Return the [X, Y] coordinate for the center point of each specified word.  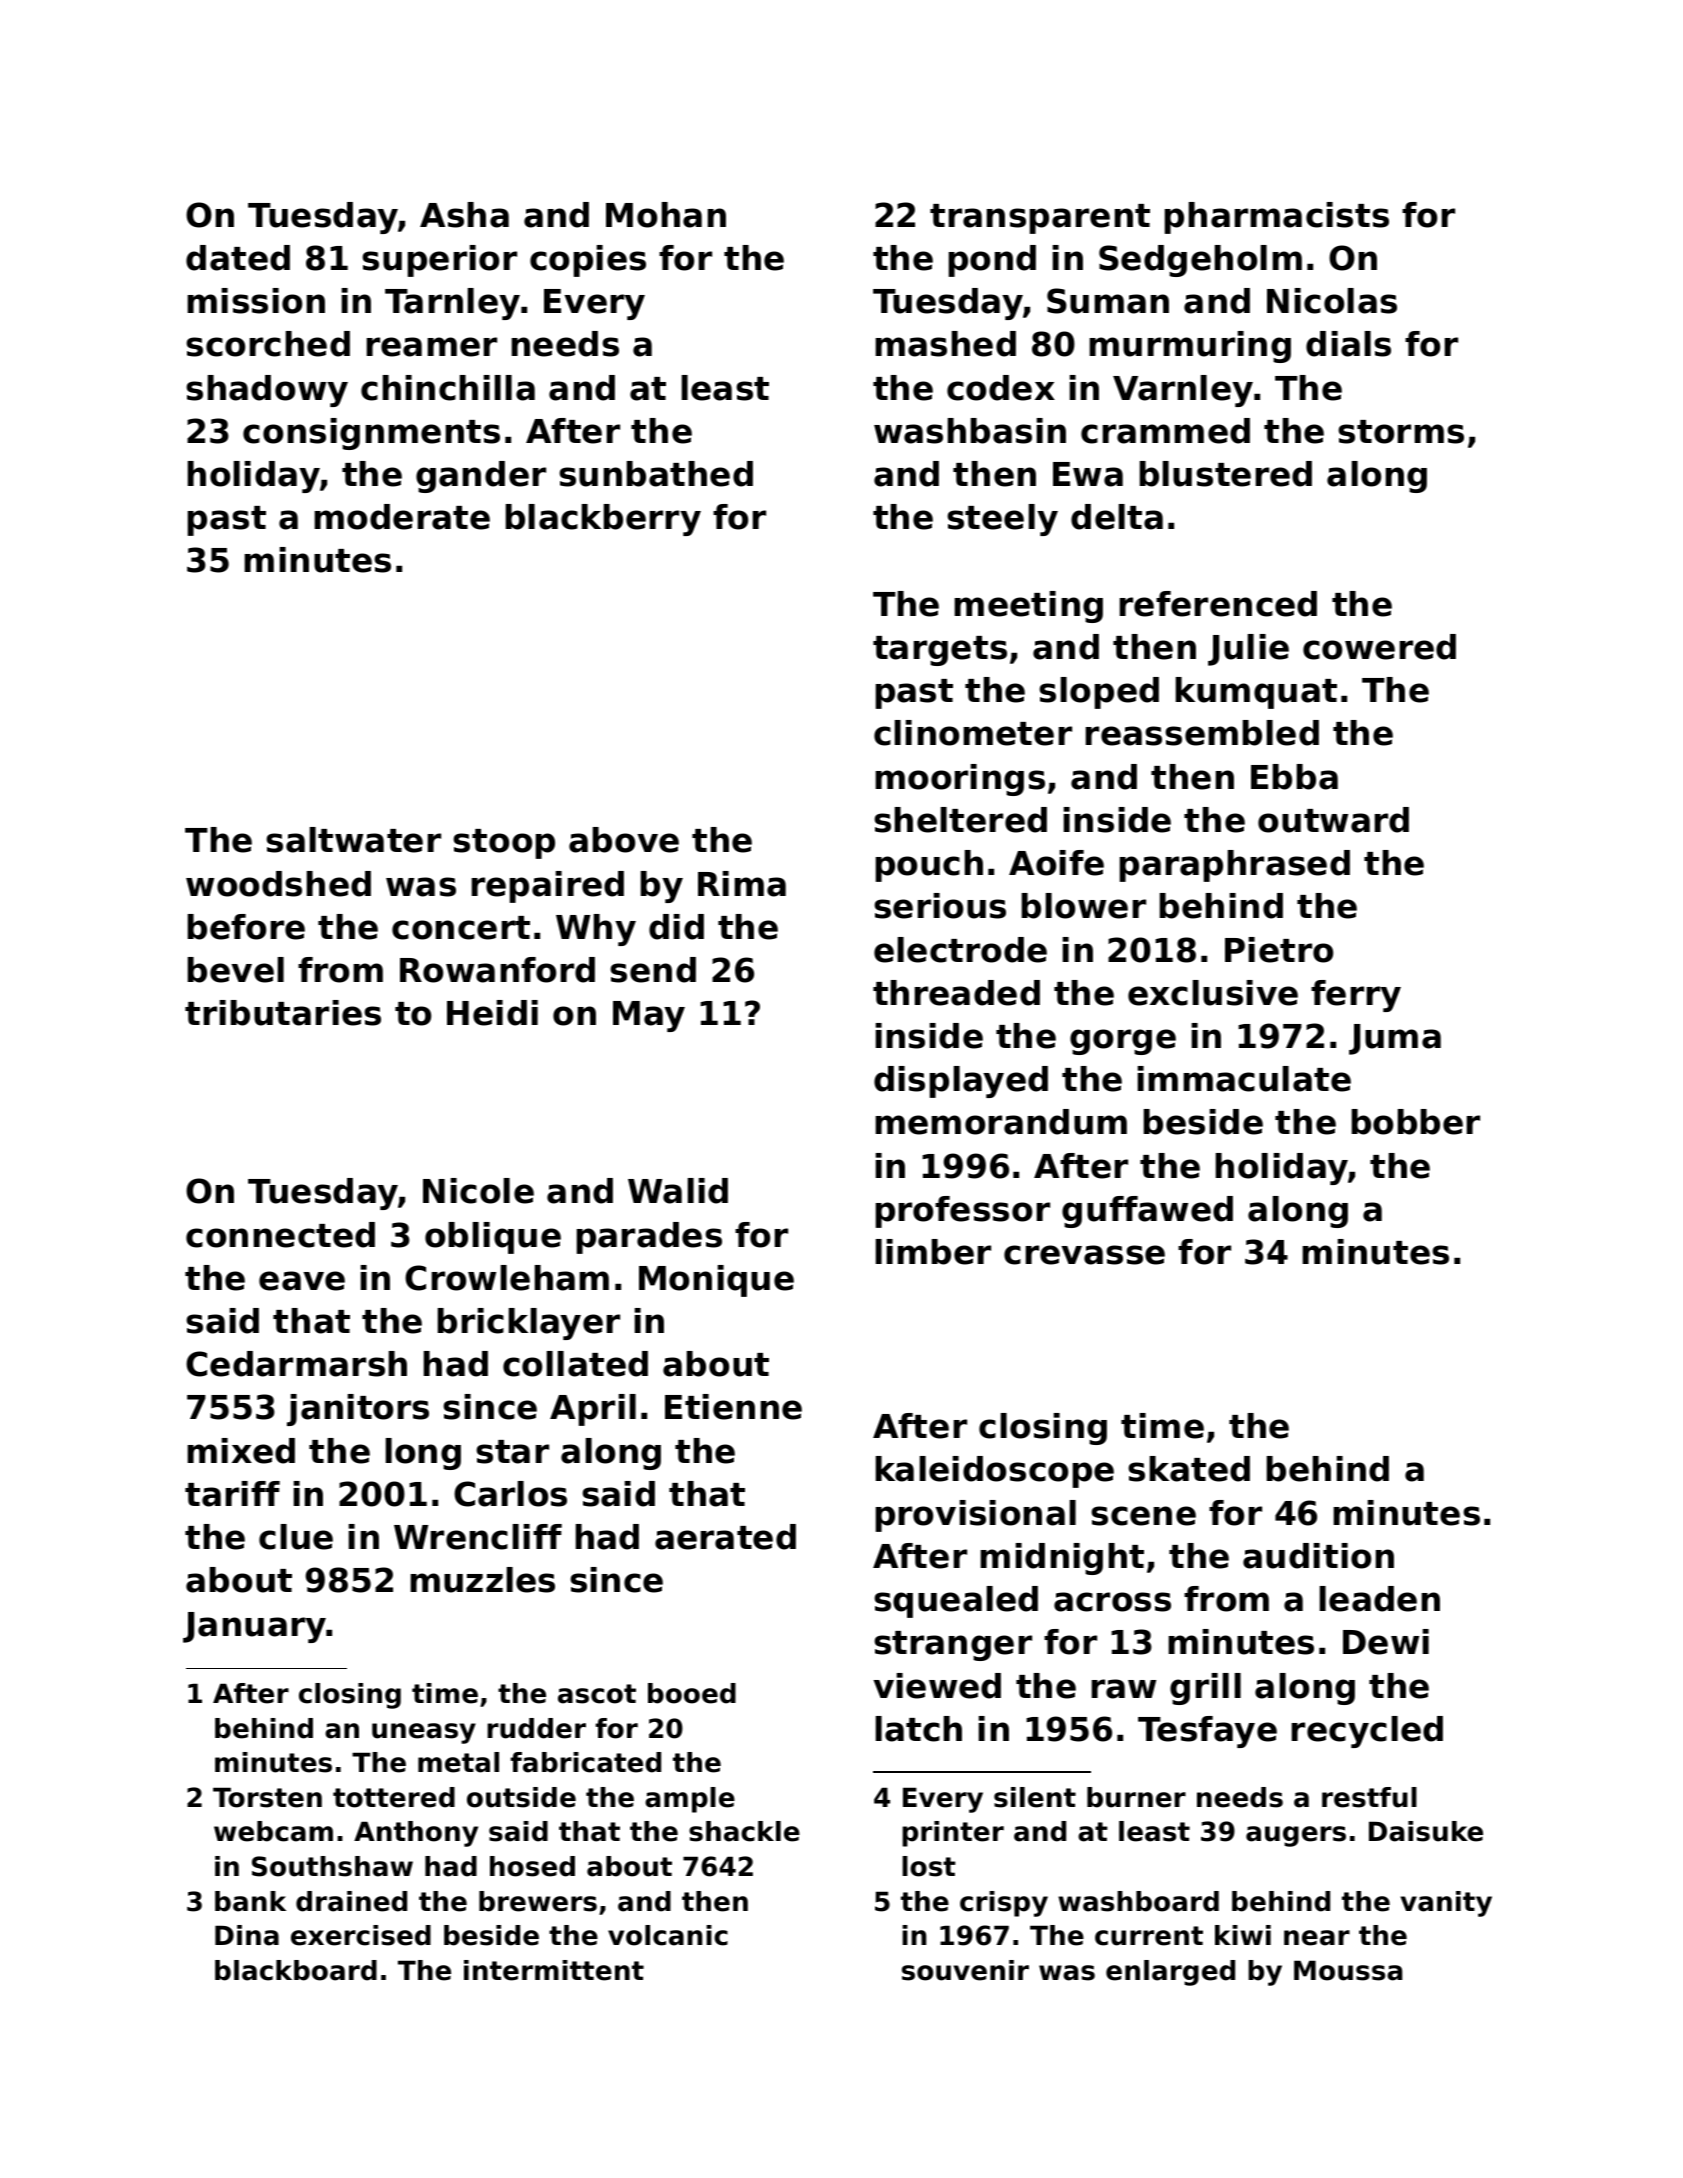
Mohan [666, 215]
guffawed [1147, 1212]
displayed [961, 1082]
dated [238, 258]
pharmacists [1277, 218]
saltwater [353, 840]
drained [351, 1901]
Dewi [1386, 1642]
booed [692, 1693]
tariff [232, 1494]
